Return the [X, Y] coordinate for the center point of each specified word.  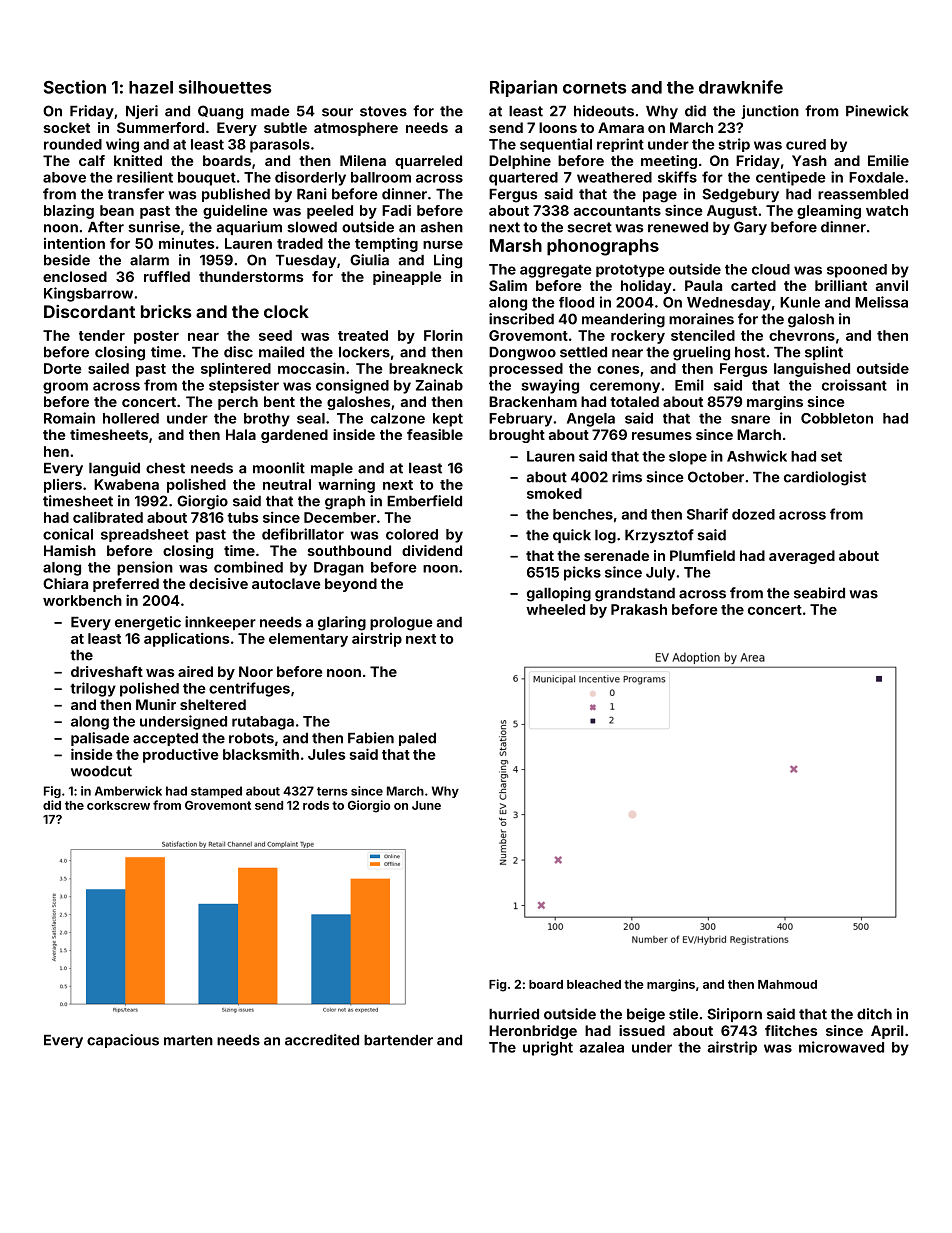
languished [812, 369]
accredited [322, 1040]
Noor [256, 671]
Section [75, 87]
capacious [123, 1041]
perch [238, 403]
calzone [398, 418]
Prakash [639, 609]
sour [337, 112]
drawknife [741, 87]
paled [417, 739]
